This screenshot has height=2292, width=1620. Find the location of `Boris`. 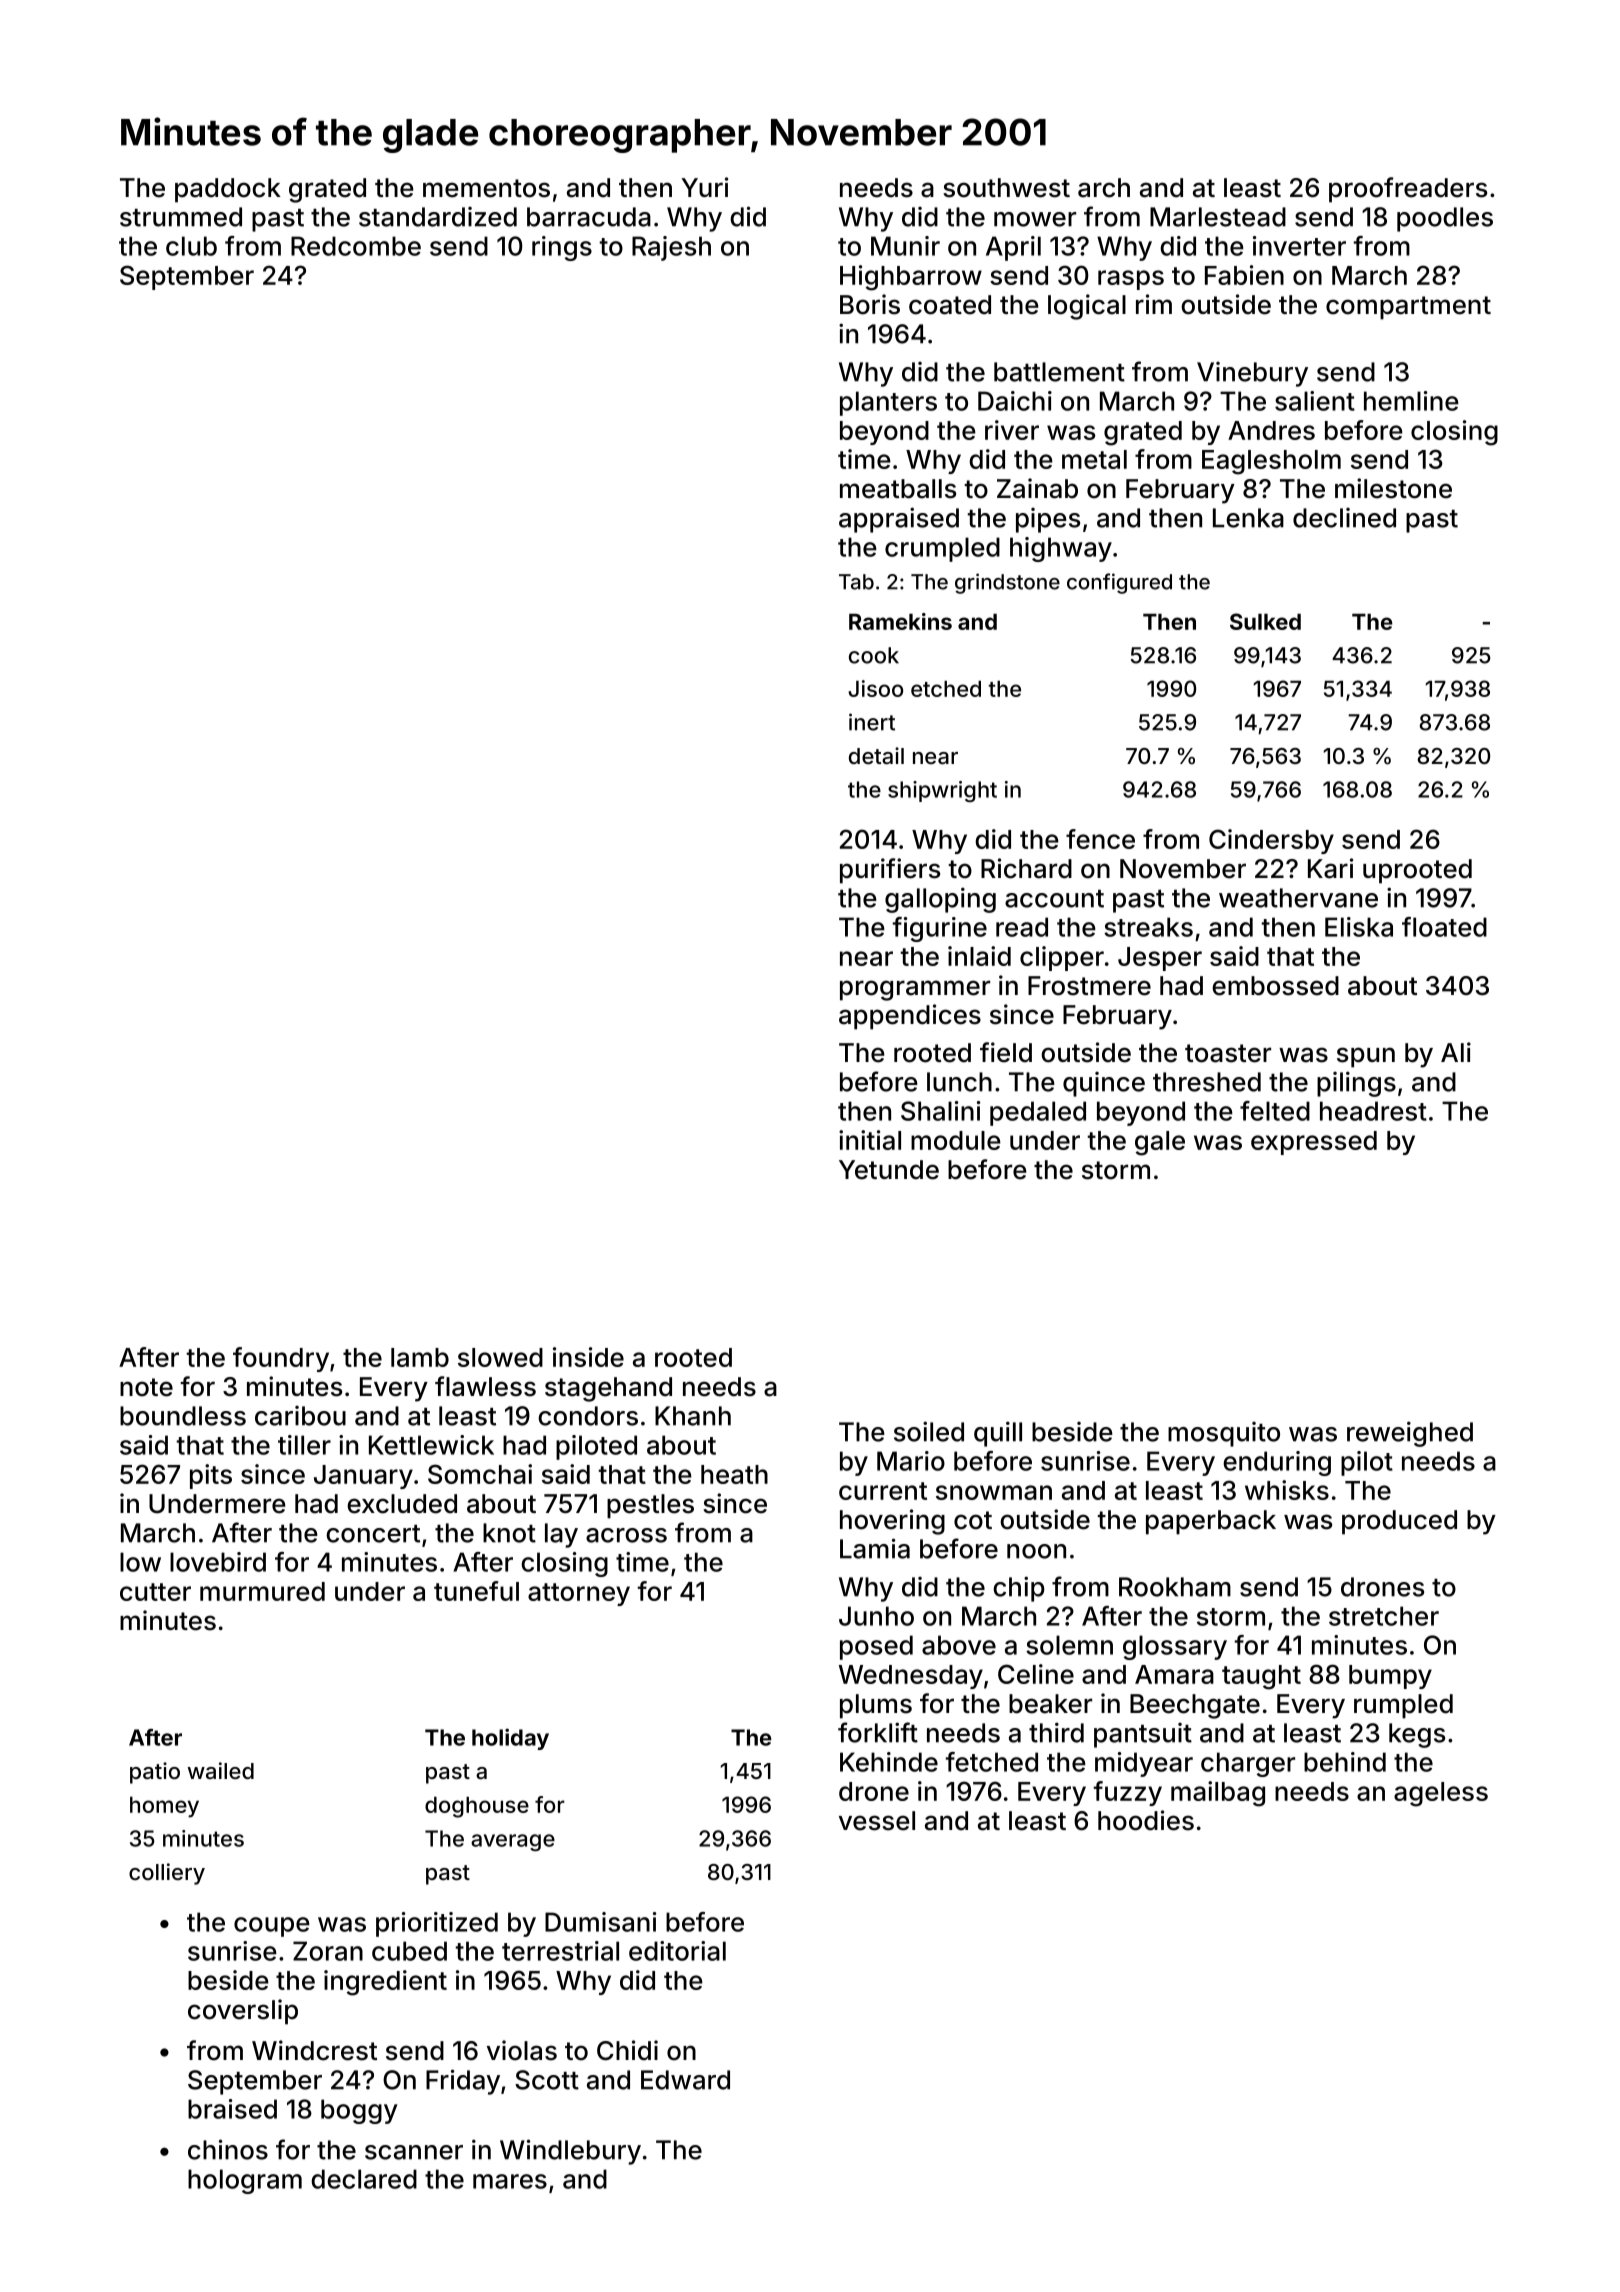

Boris is located at coordinates (870, 304).
